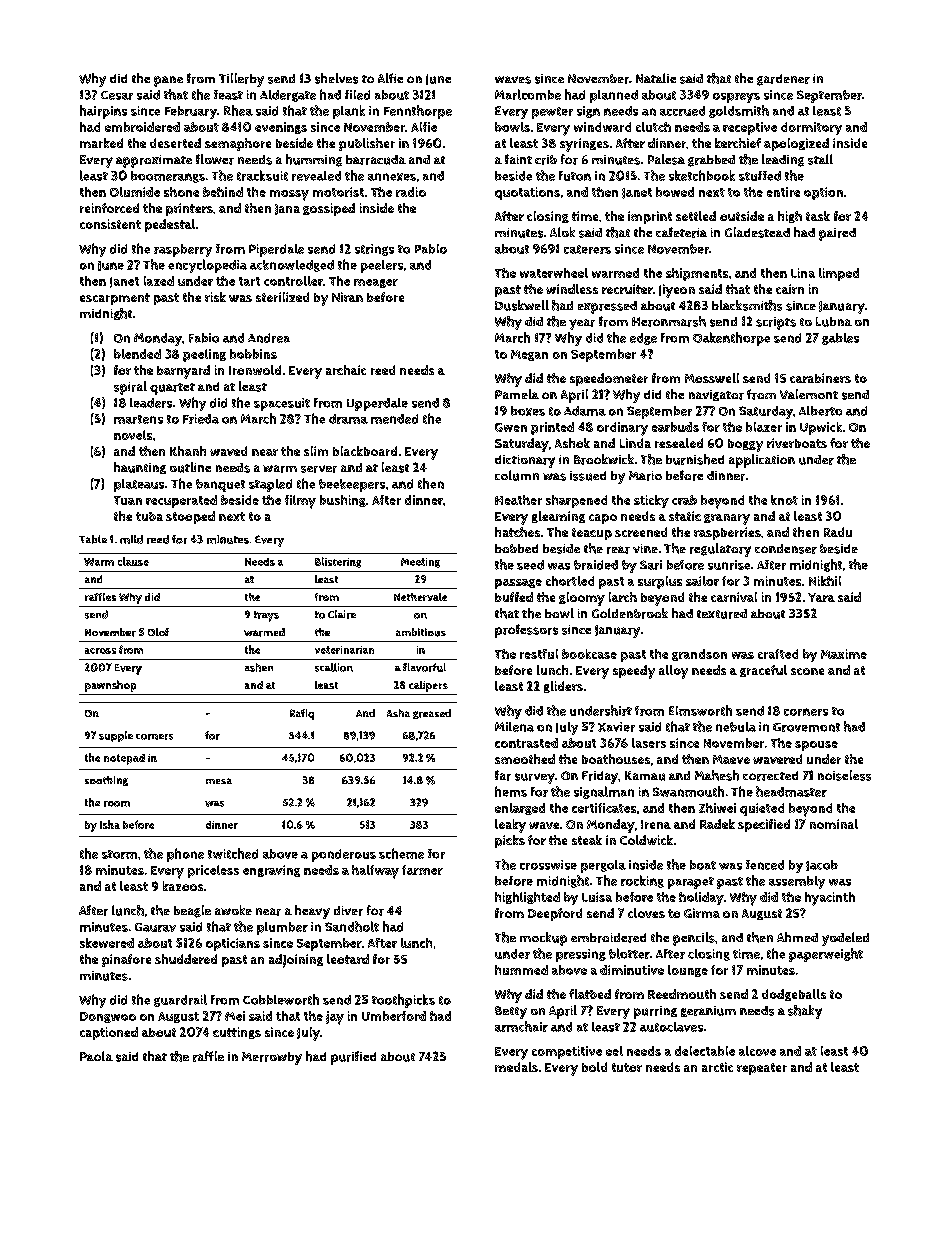 This screenshot has width=952, height=1233. Describe the element at coordinates (646, 840) in the screenshot. I see `Coldwick` at that location.
